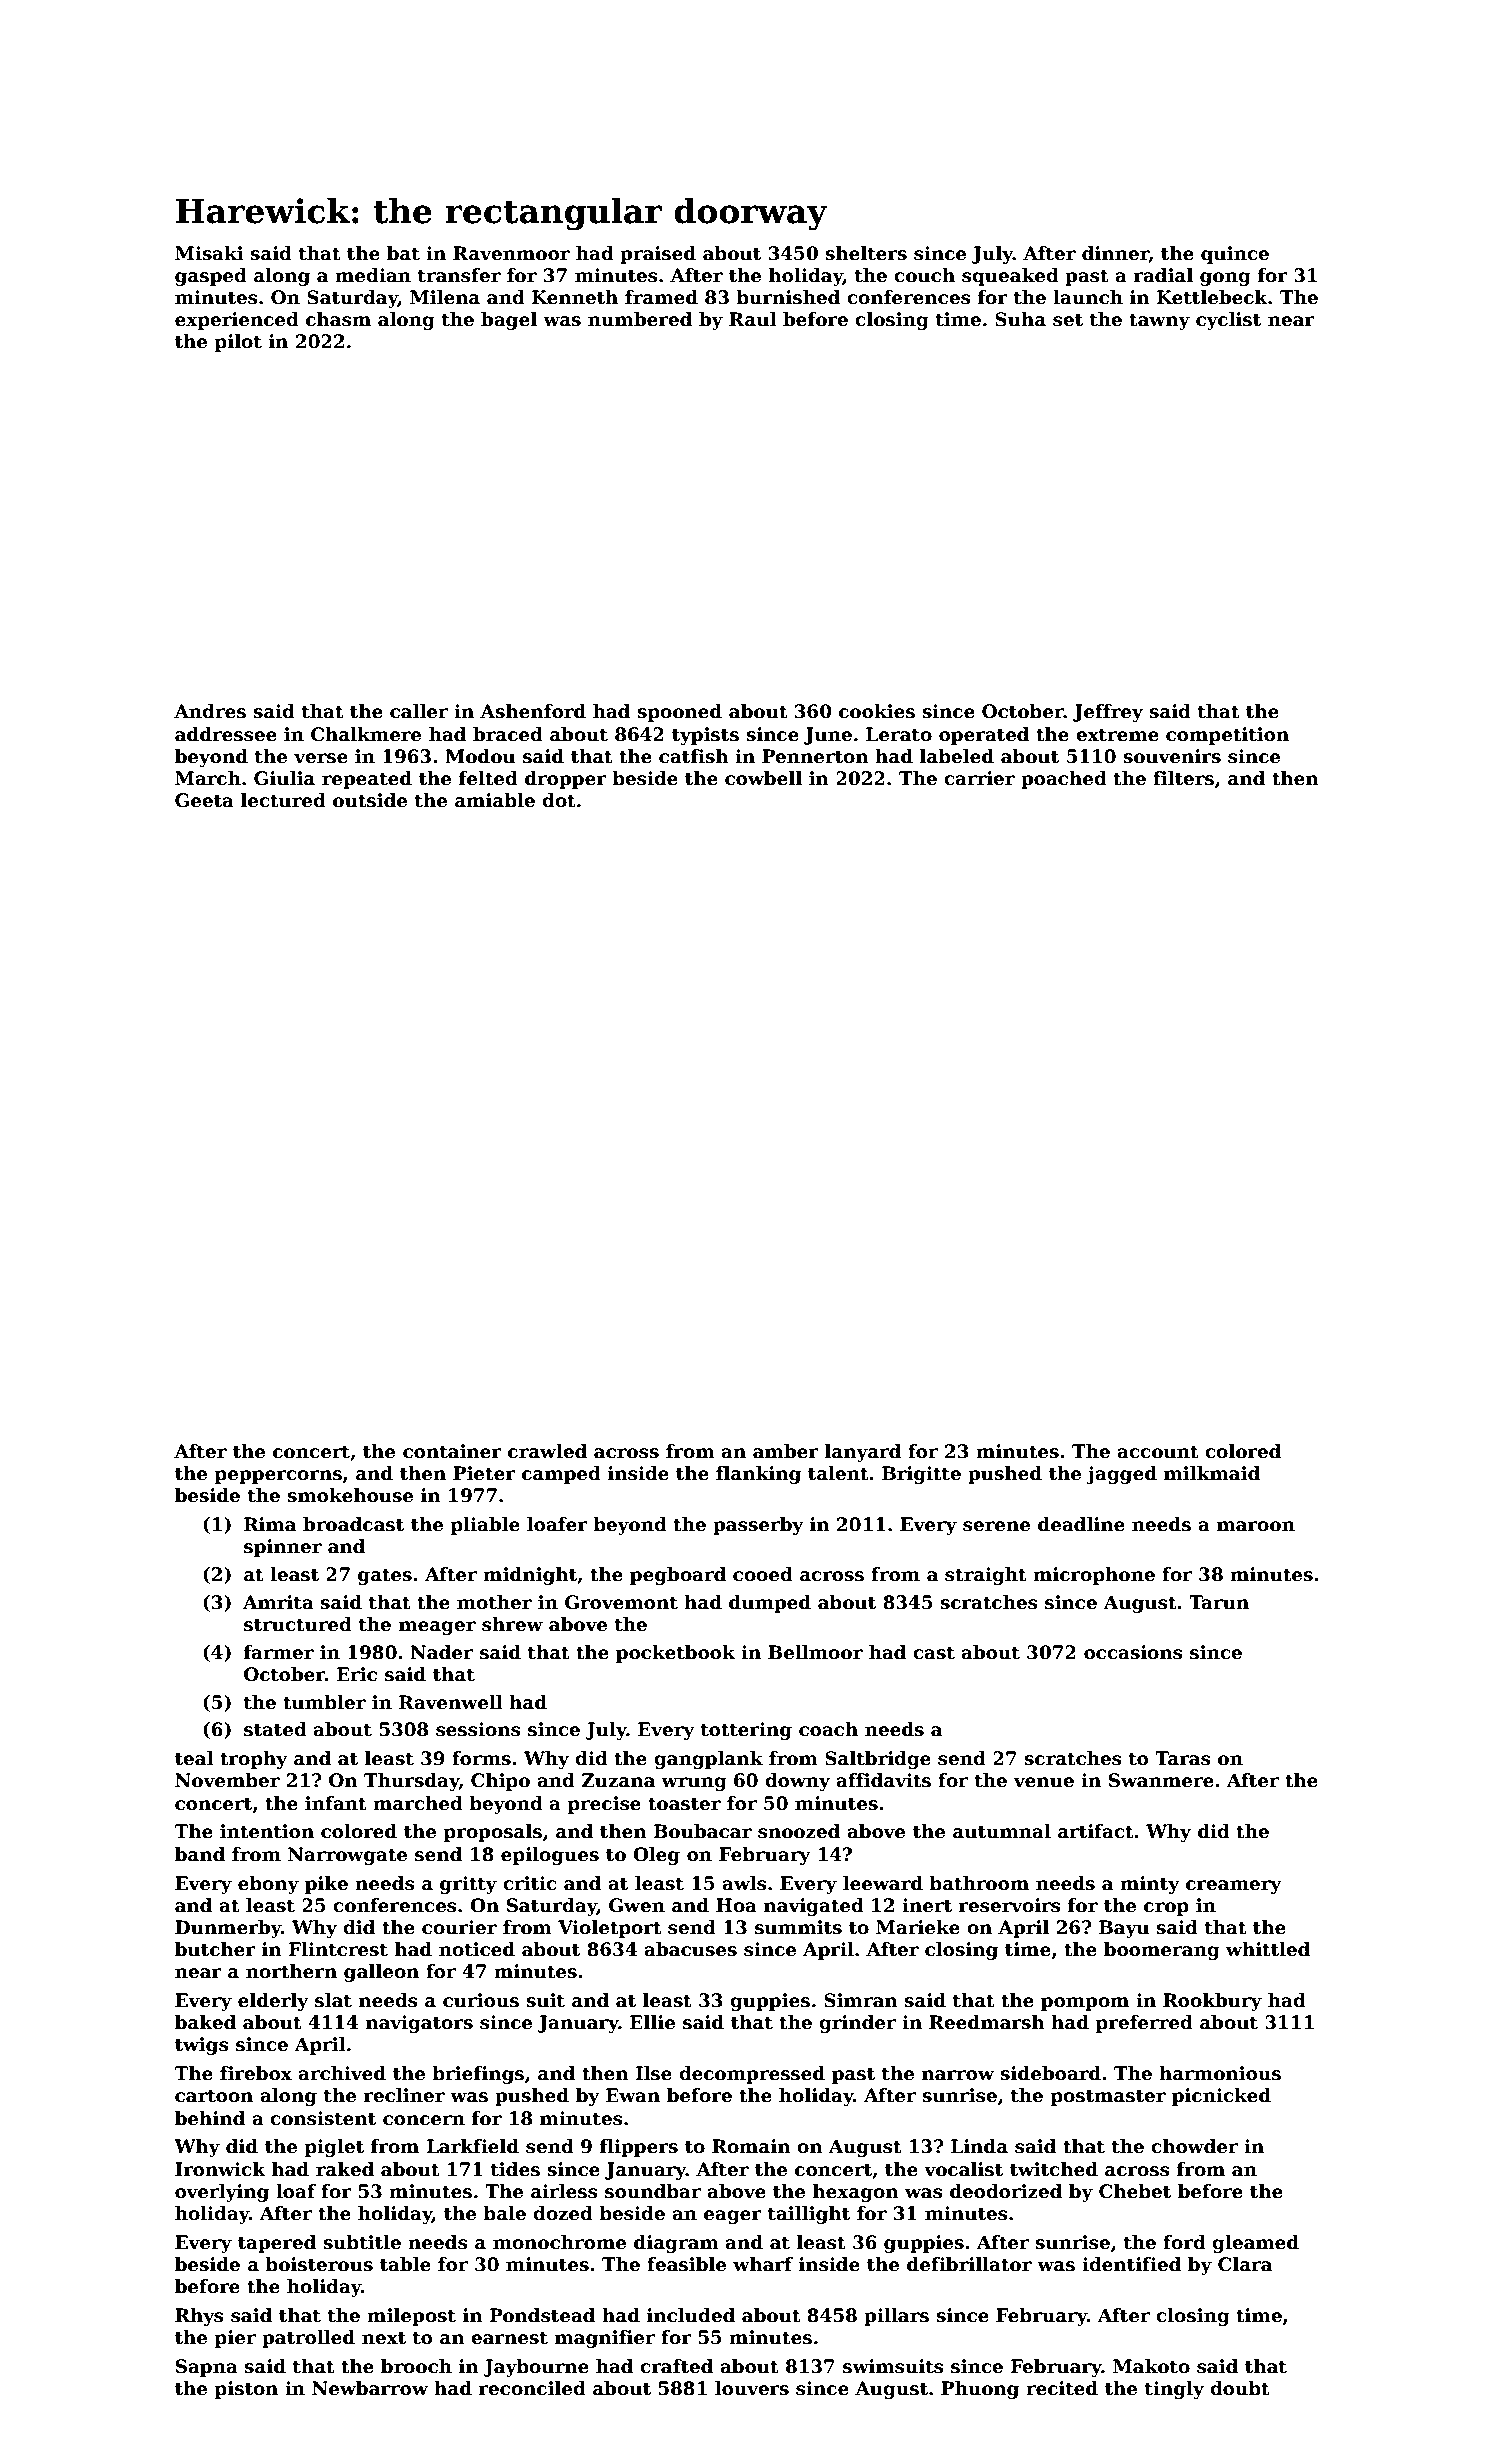  Describe the element at coordinates (1158, 1452) in the image. I see `account` at that location.
